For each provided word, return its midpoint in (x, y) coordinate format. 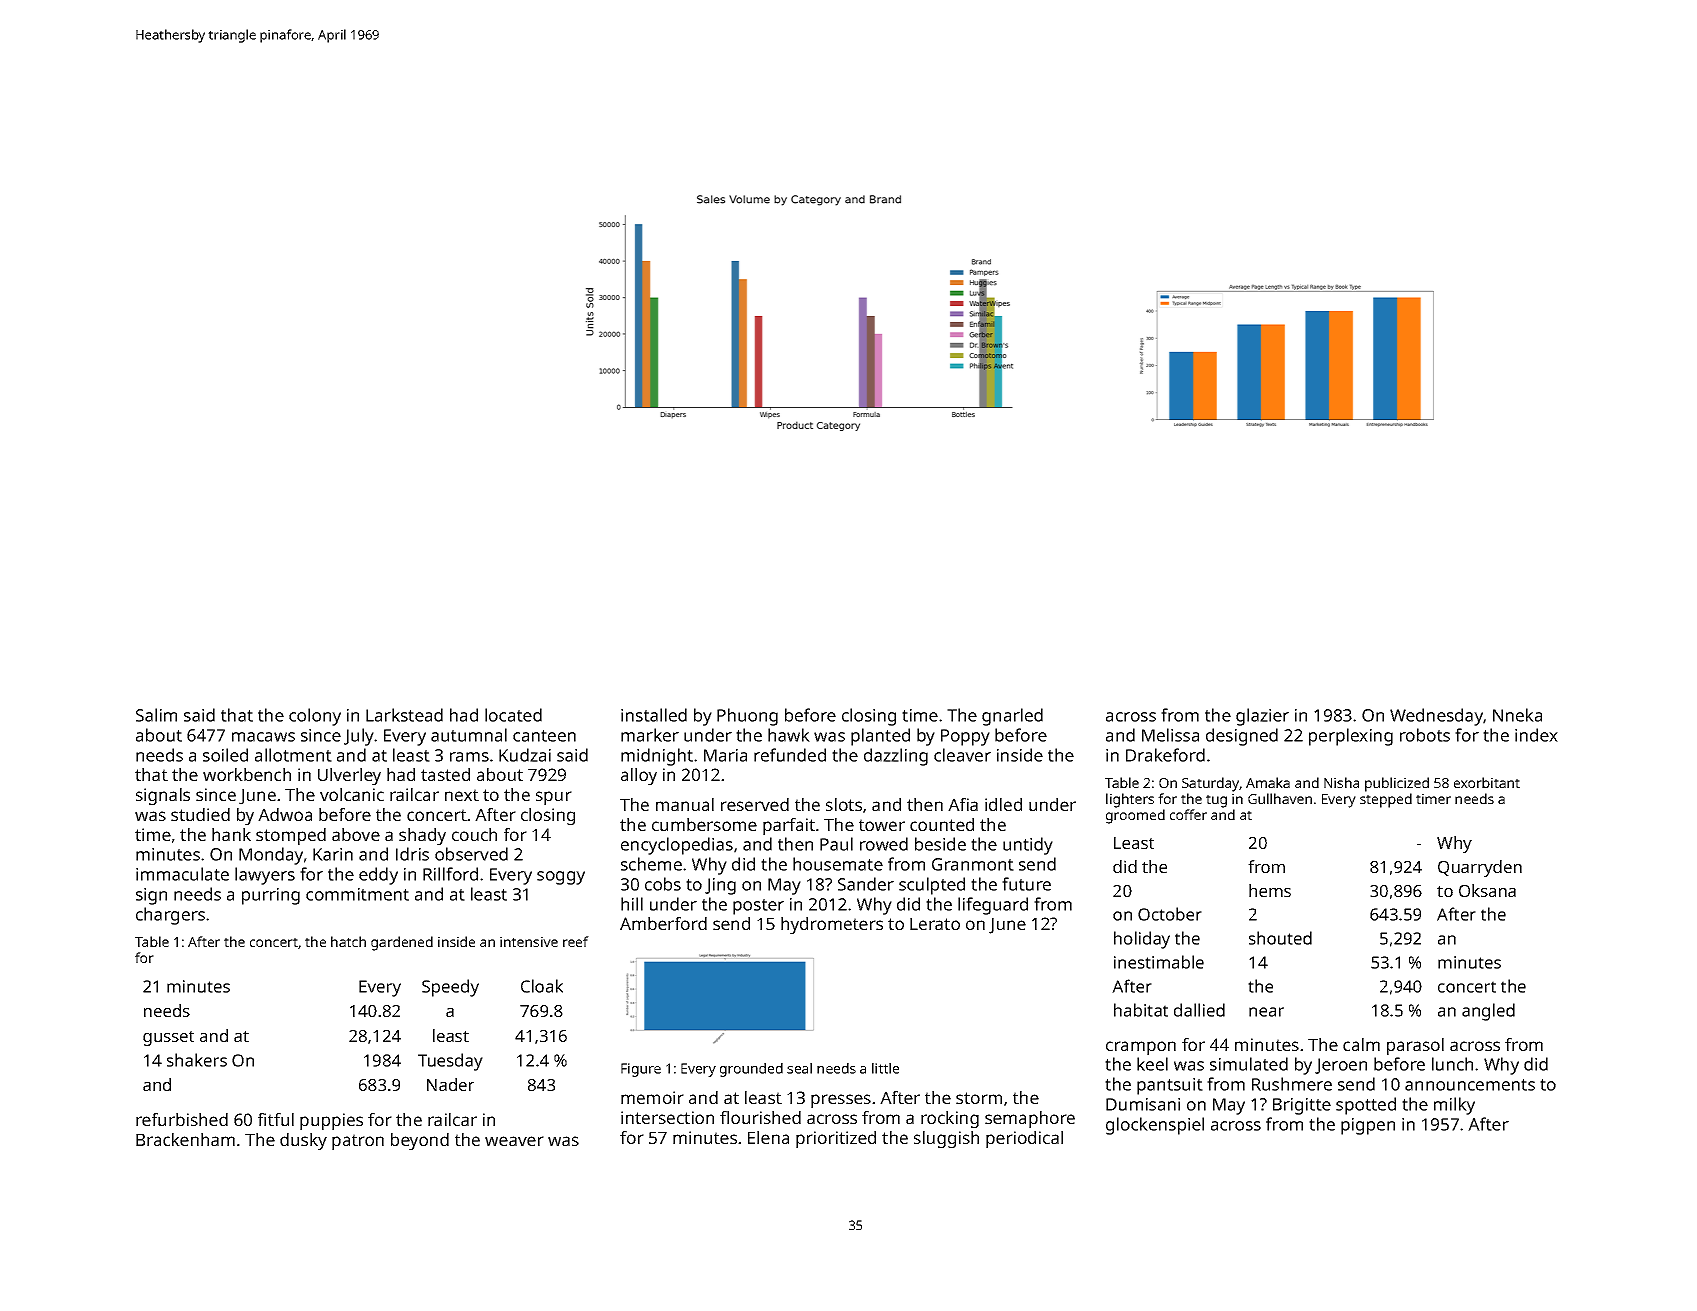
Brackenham (185, 1139)
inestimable (1159, 962)
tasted (445, 774)
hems (1270, 890)
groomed (1135, 816)
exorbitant (1487, 782)
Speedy (450, 988)
